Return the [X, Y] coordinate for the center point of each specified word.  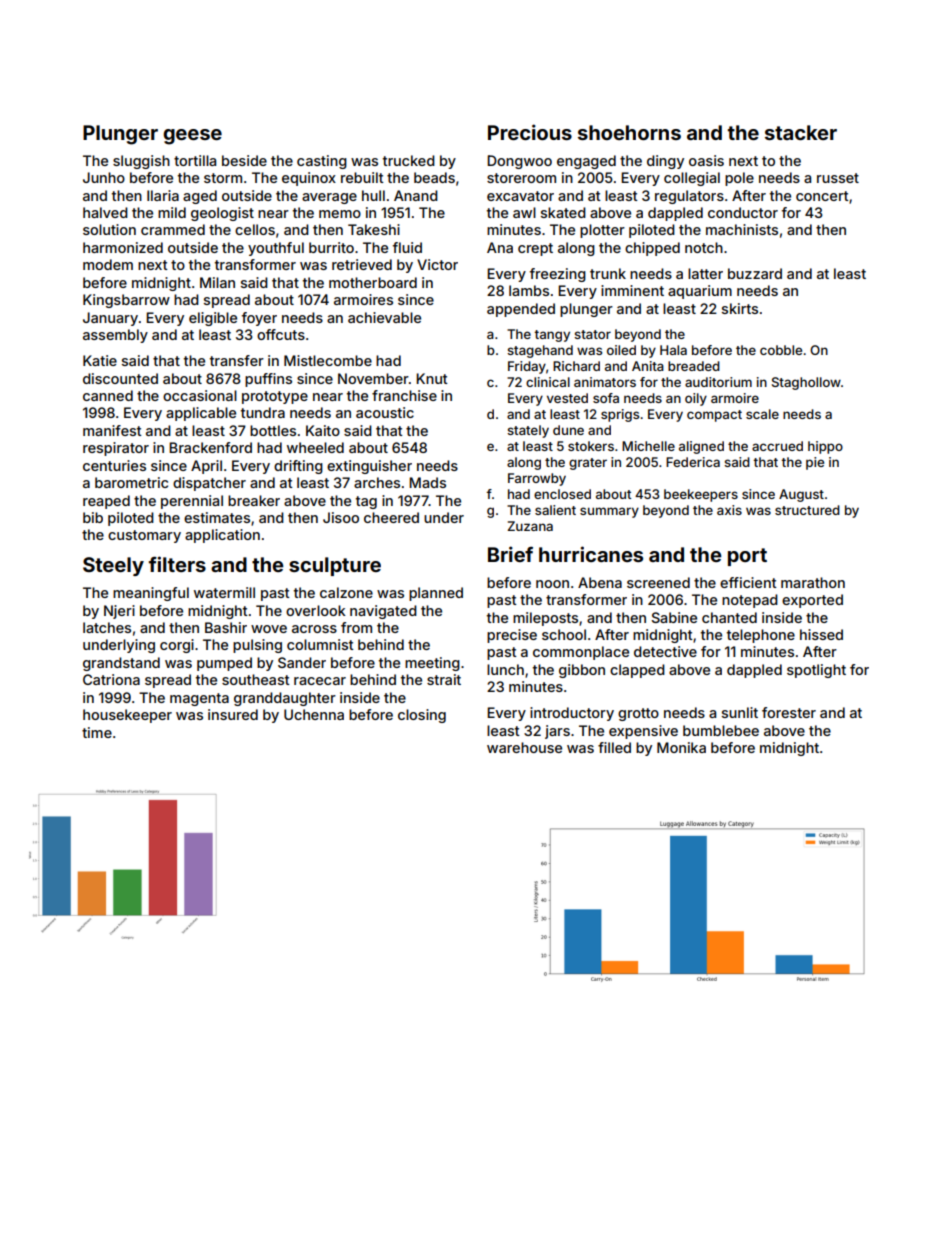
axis [729, 510]
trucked [409, 160]
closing [422, 716]
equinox [309, 179]
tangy [552, 336]
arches [377, 482]
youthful [276, 249]
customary [144, 536]
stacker [801, 132]
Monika [681, 747]
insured [233, 714]
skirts [740, 308]
